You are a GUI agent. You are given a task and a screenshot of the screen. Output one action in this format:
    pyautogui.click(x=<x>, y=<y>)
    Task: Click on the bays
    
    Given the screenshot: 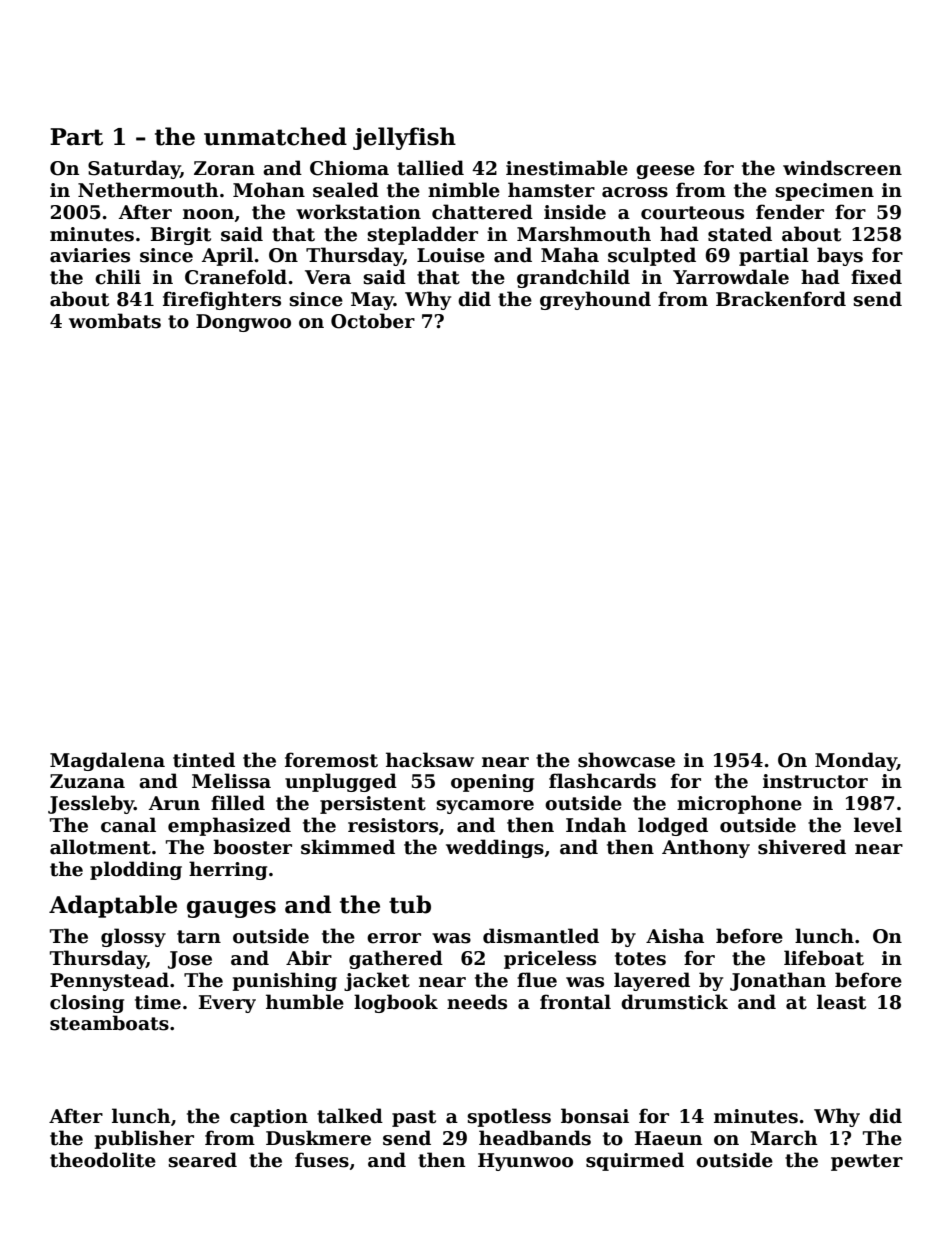 What is the action you would take?
    pyautogui.click(x=840, y=256)
